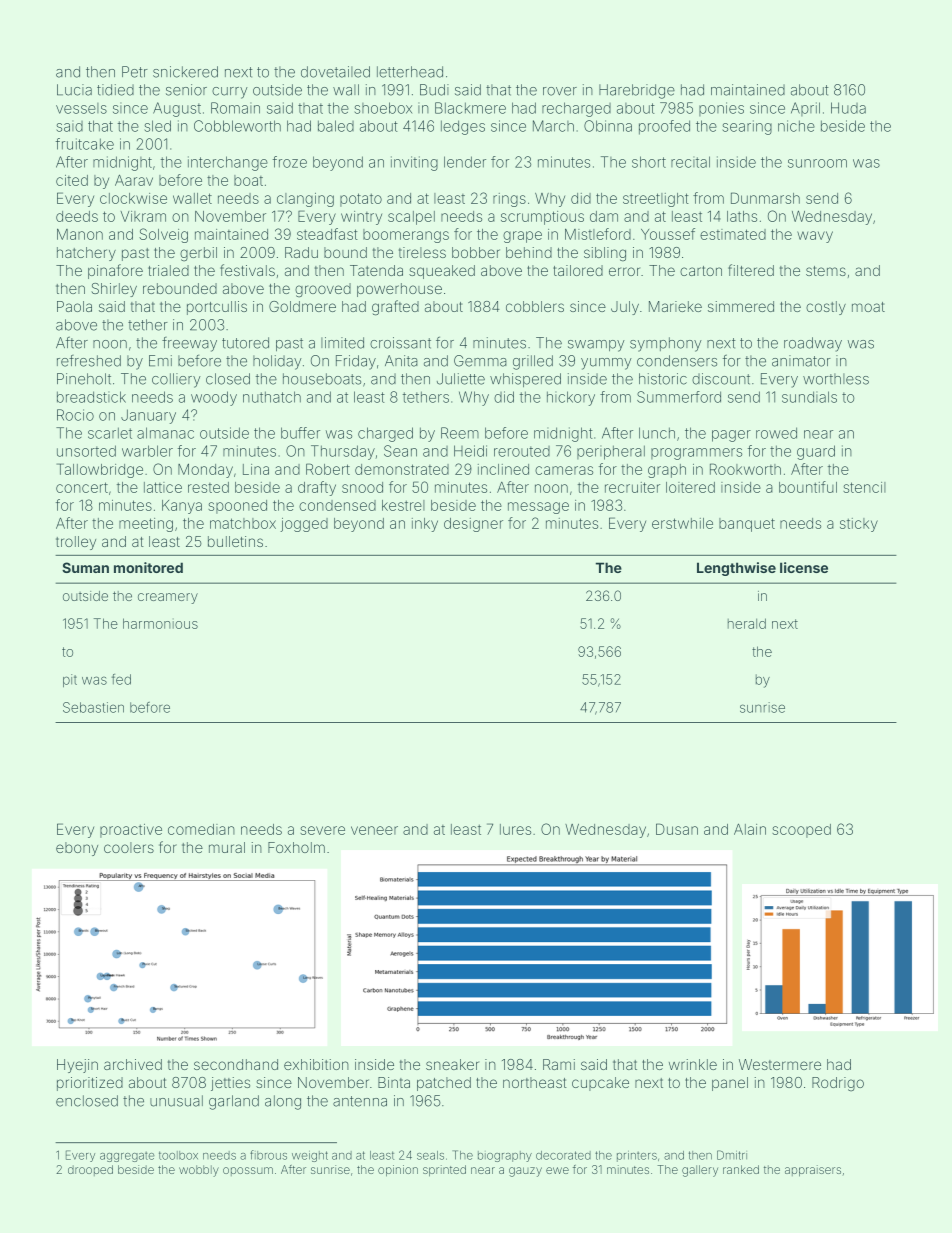 Image resolution: width=952 pixels, height=1233 pixels. I want to click on Sebastien, so click(93, 707).
